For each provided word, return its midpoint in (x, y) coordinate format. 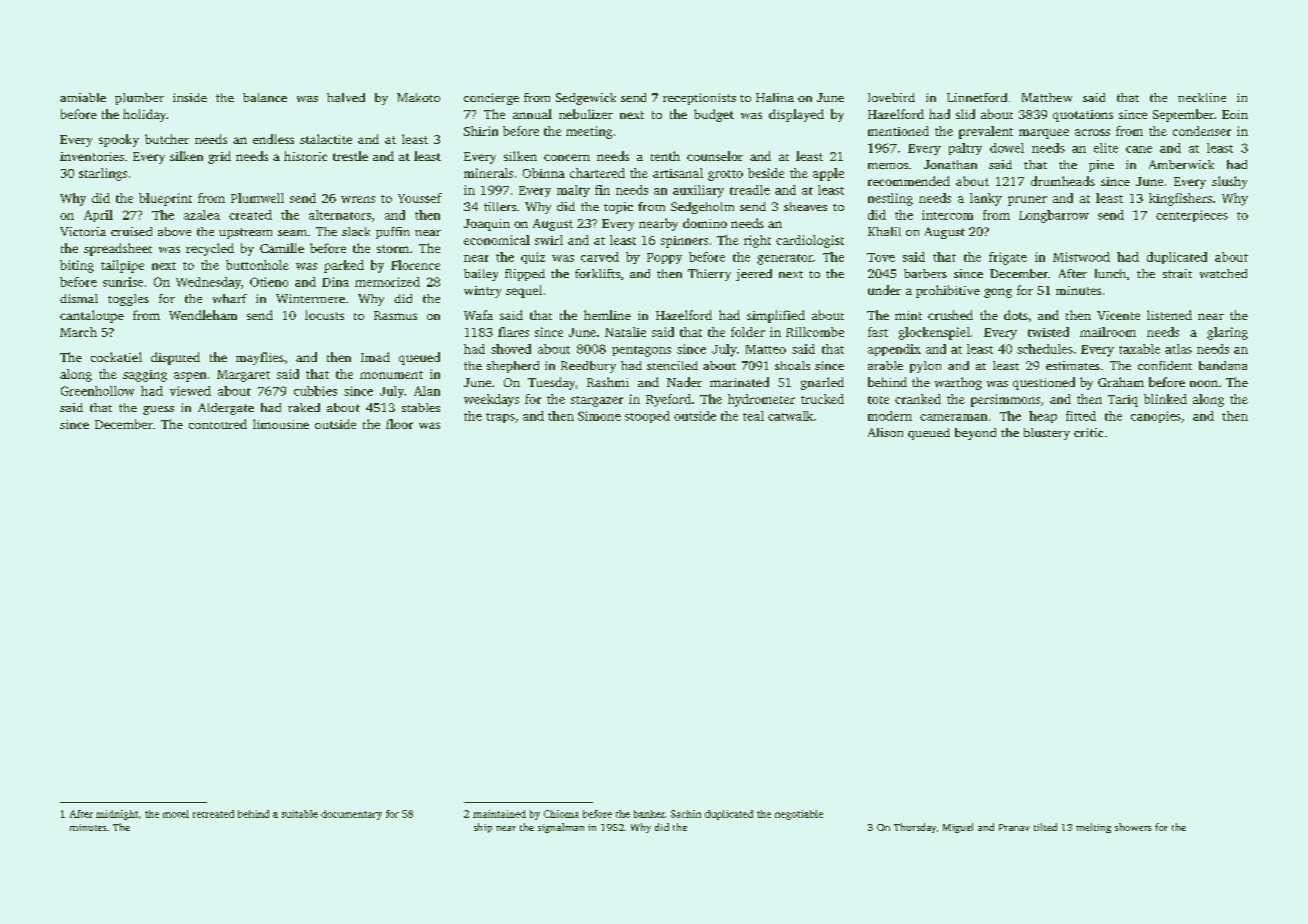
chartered (597, 173)
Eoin (1235, 114)
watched (1223, 273)
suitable (300, 814)
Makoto (418, 97)
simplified (776, 316)
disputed (175, 358)
